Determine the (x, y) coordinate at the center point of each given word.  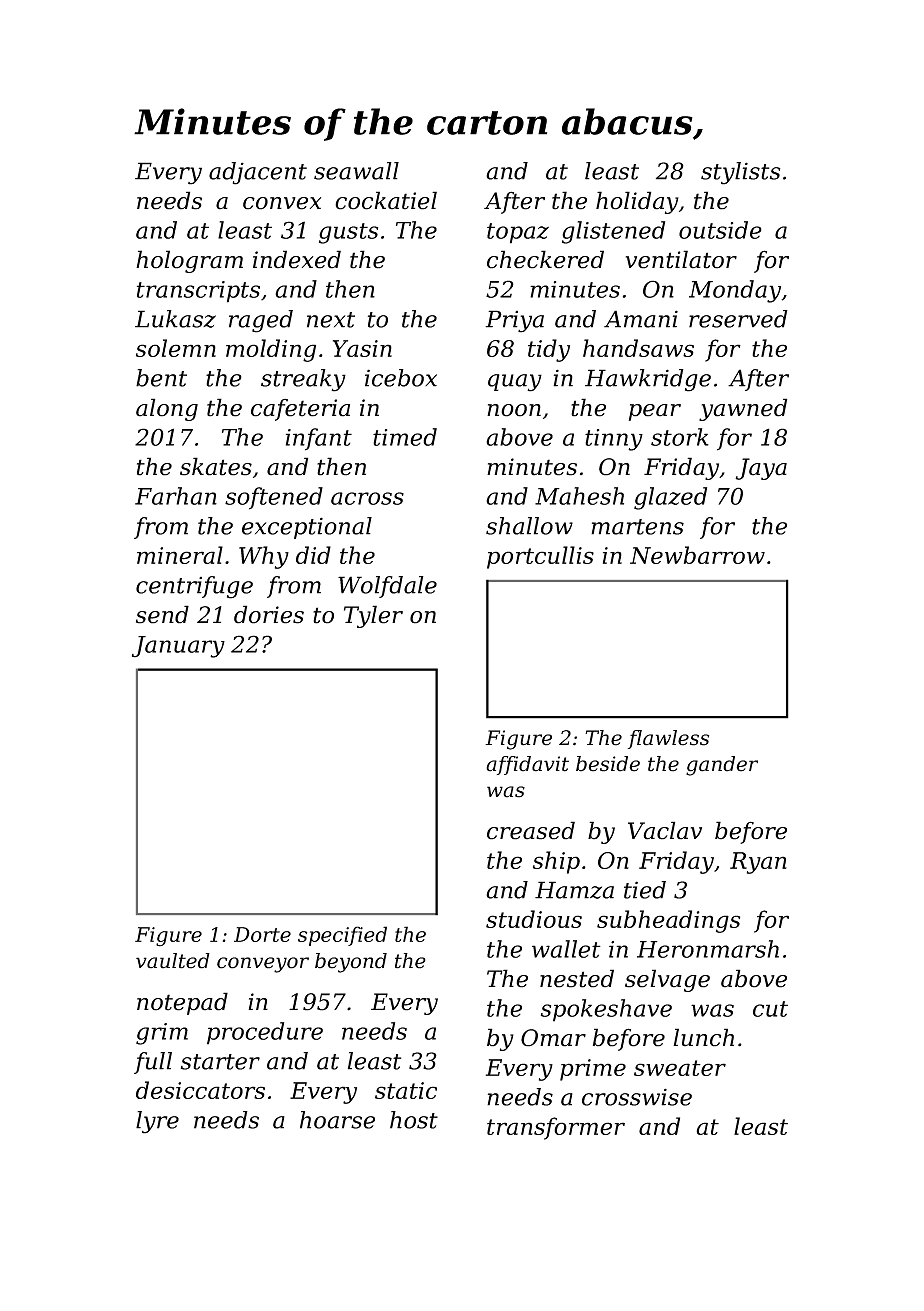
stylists (741, 173)
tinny (614, 440)
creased (531, 830)
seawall (356, 171)
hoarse (337, 1120)
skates (216, 466)
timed (405, 437)
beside (608, 764)
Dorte (262, 934)
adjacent (258, 173)
